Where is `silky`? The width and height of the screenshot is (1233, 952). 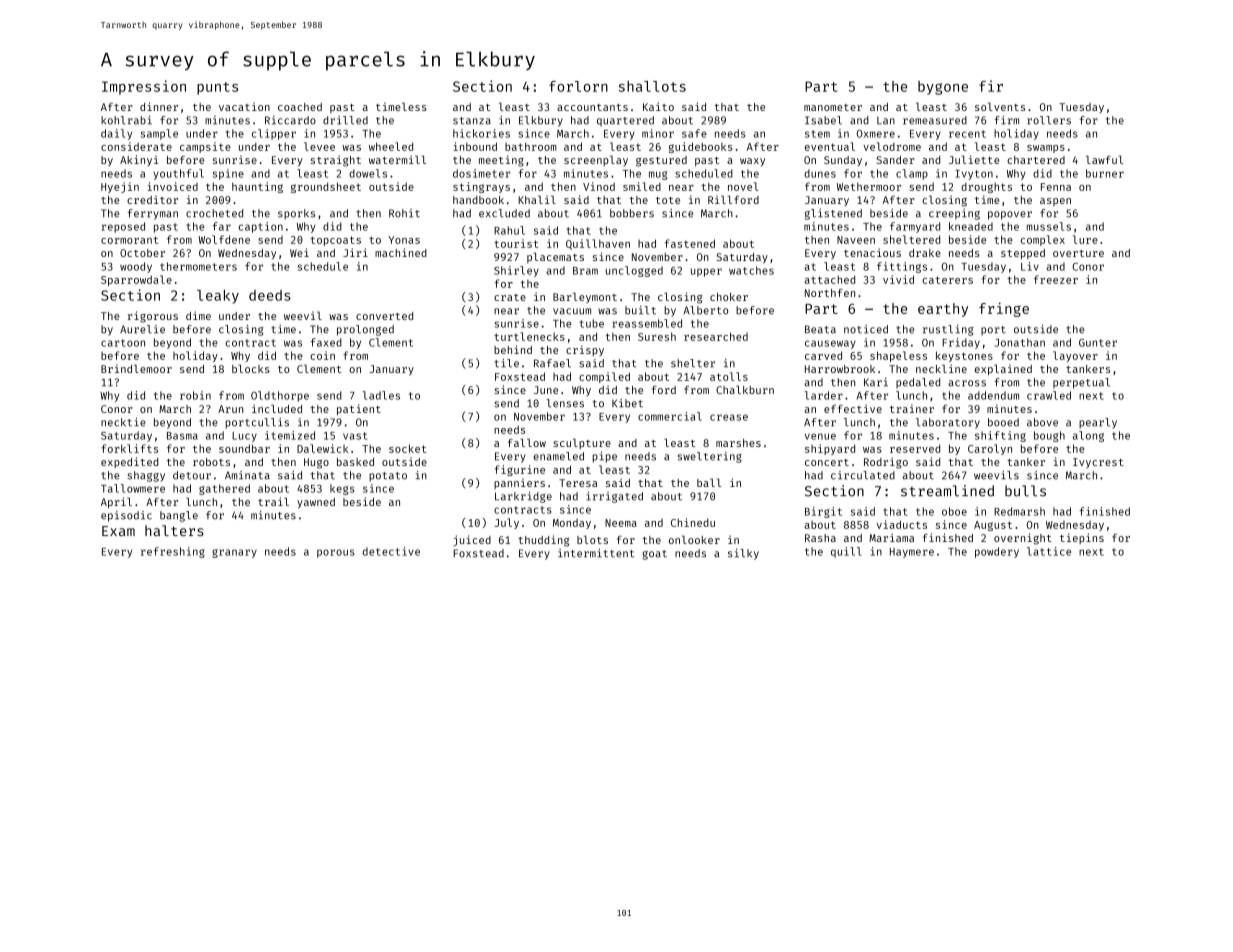
silky is located at coordinates (743, 554).
